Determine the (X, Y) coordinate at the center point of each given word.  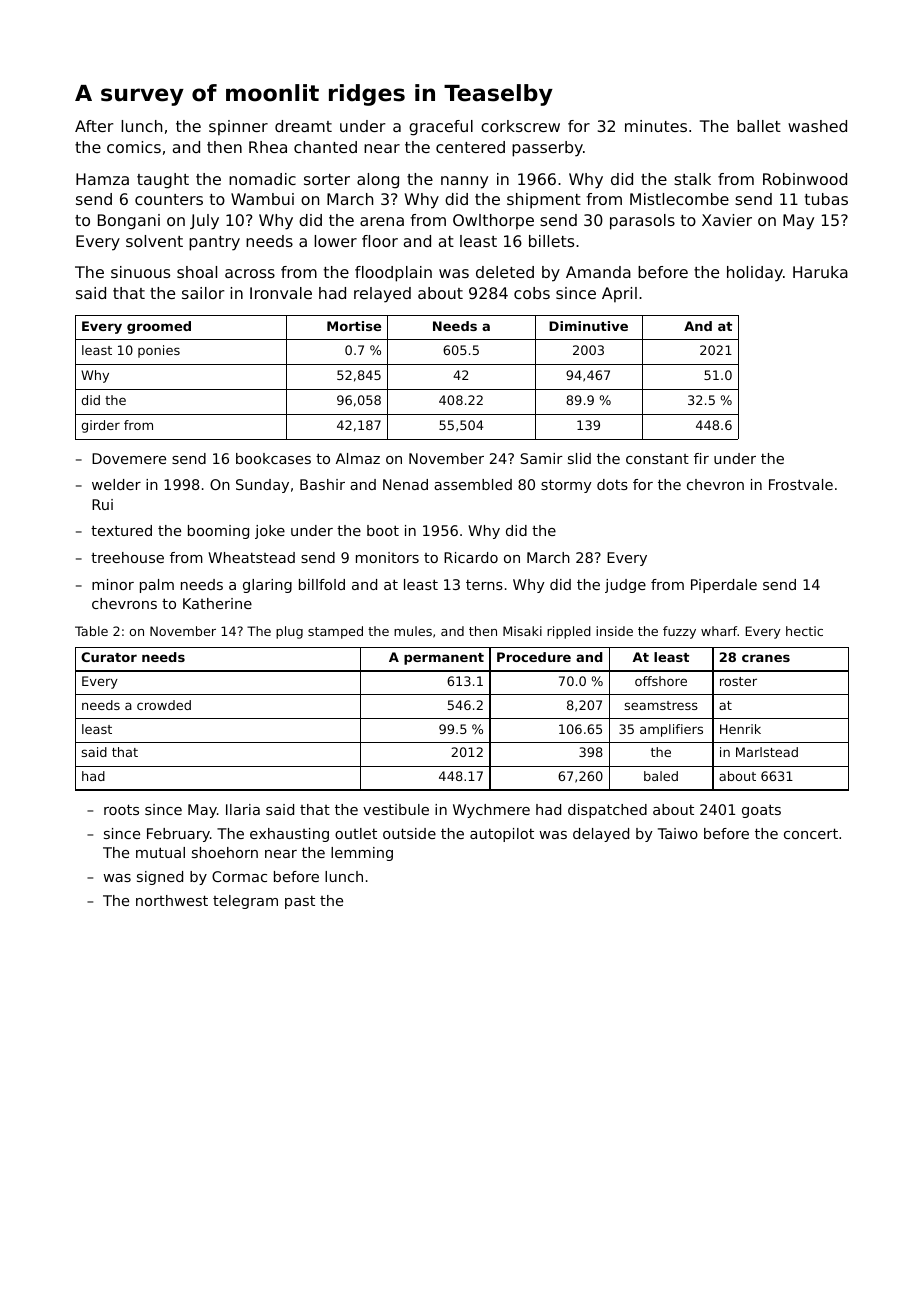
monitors (387, 557)
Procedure (534, 657)
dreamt (303, 126)
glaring (267, 586)
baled (661, 776)
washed (817, 126)
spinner (238, 128)
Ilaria (243, 809)
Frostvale (801, 484)
